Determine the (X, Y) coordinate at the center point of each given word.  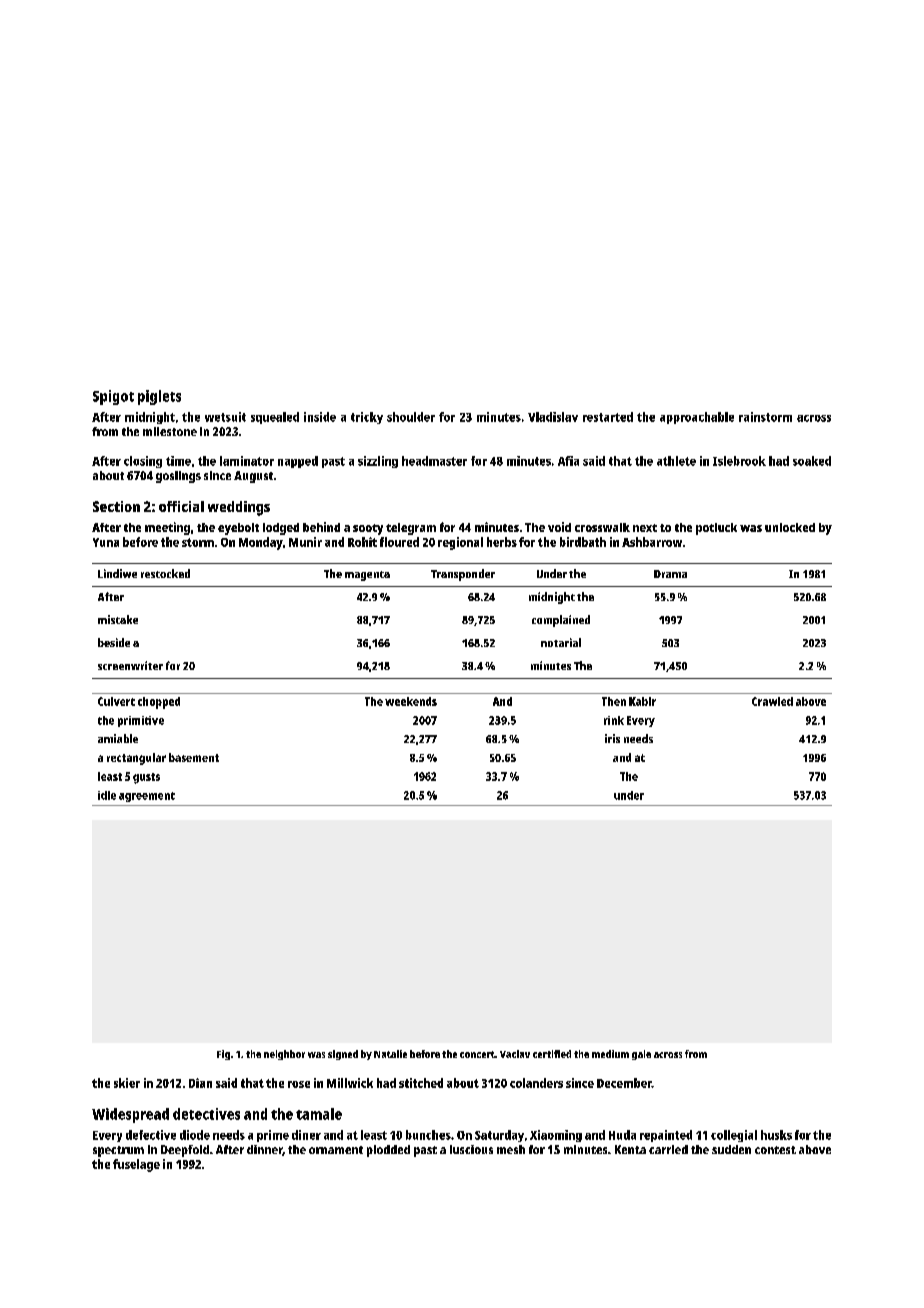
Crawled (772, 701)
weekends (411, 701)
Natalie (390, 1054)
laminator (247, 461)
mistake (118, 619)
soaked (812, 461)
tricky (367, 418)
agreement (147, 797)
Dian (200, 1083)
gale (641, 1055)
